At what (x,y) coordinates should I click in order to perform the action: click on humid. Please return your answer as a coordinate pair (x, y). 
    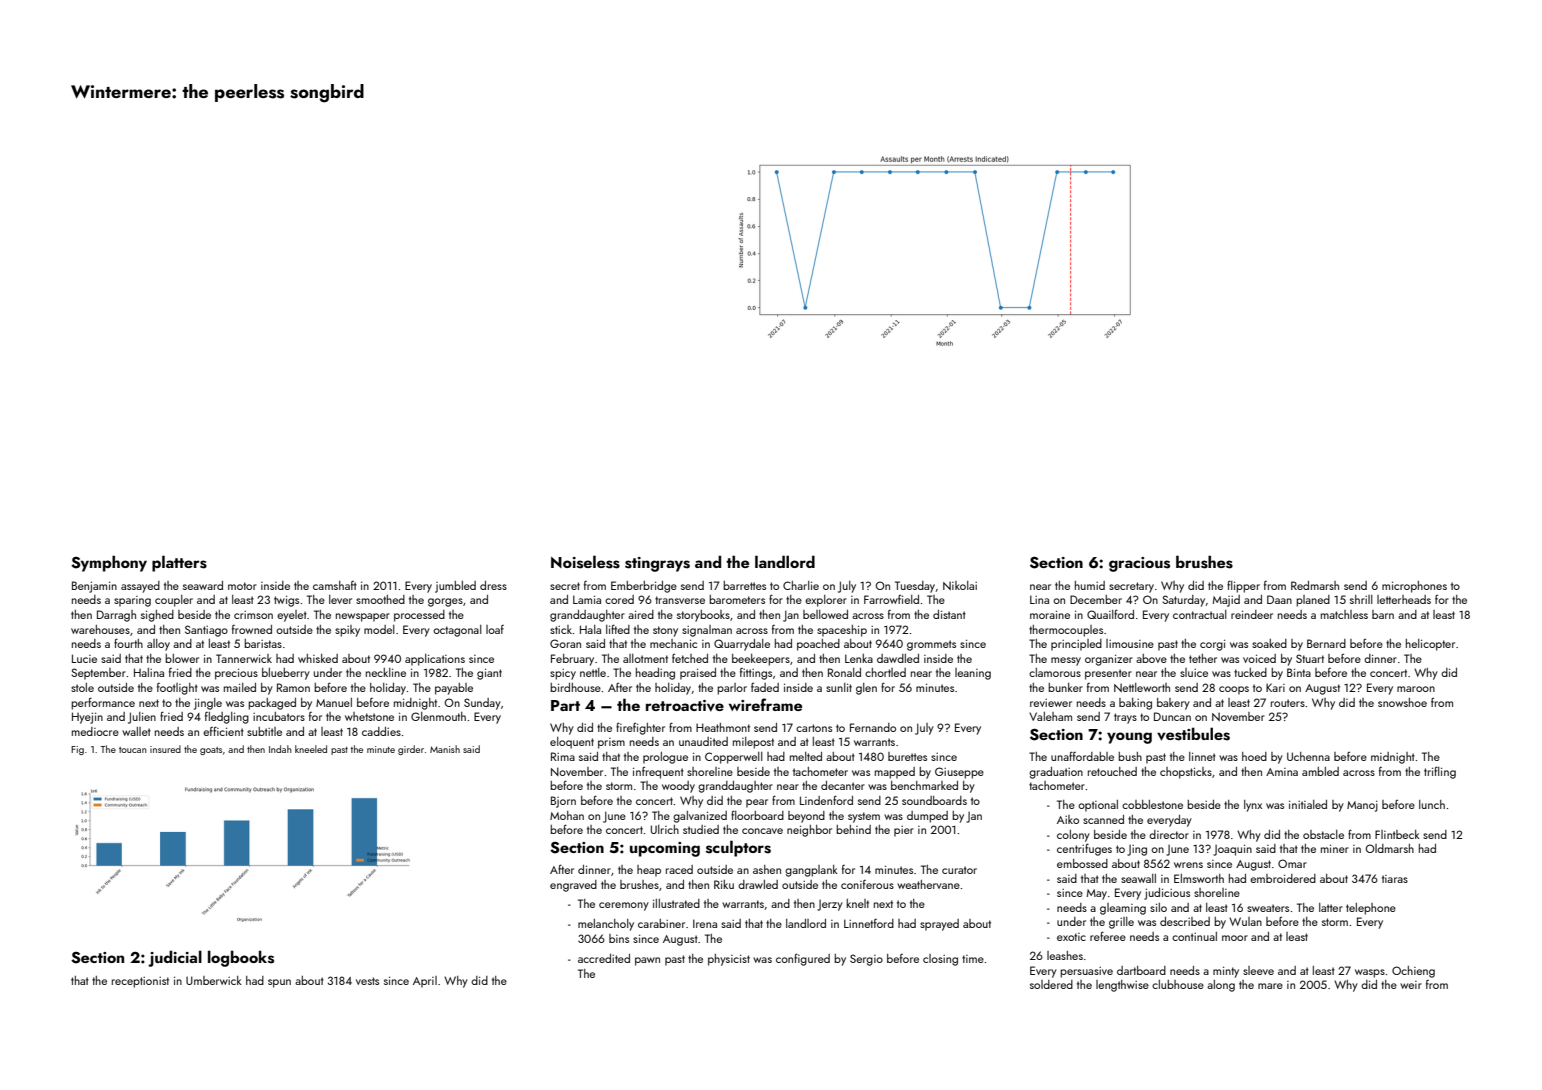
    Looking at the image, I should click on (1090, 585).
